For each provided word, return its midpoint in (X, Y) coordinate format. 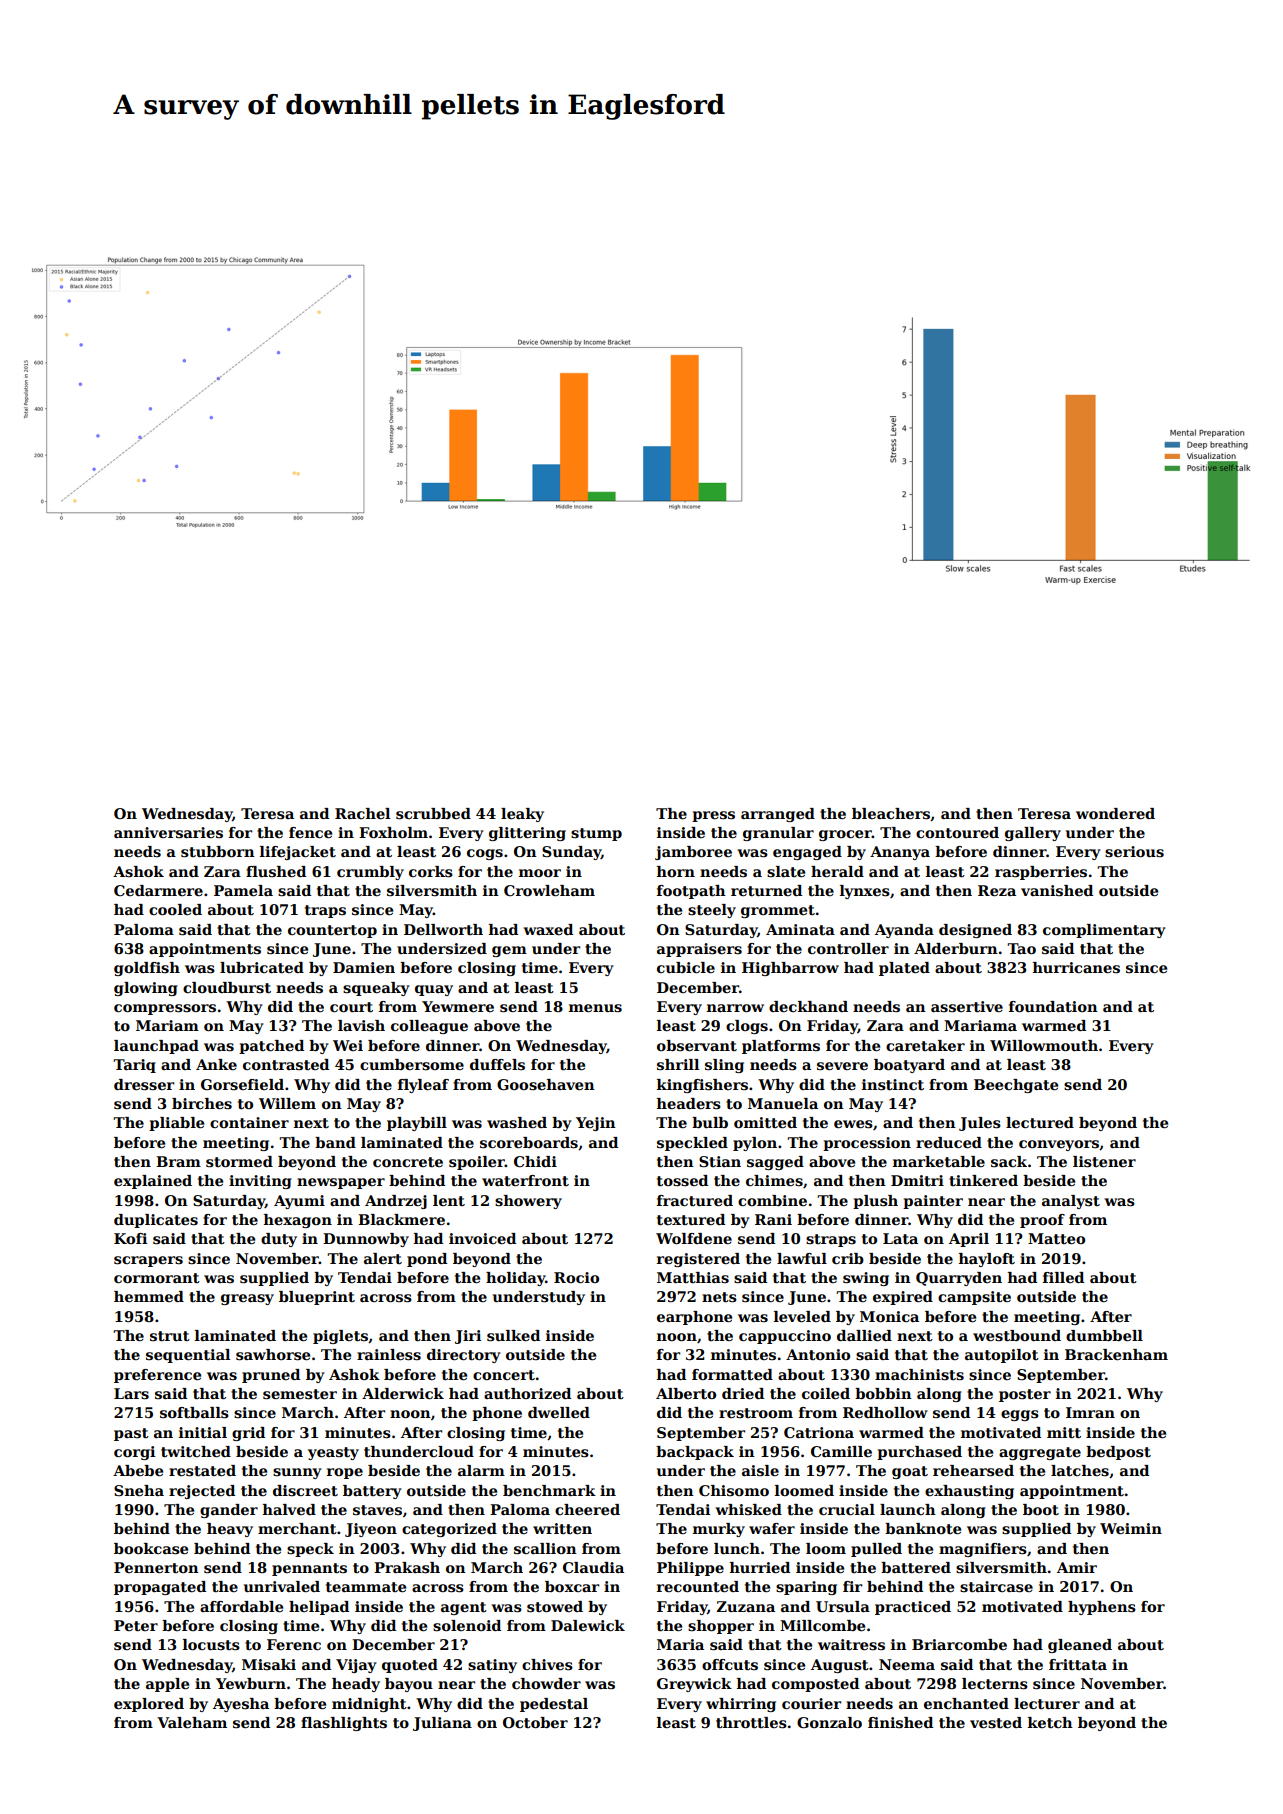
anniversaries (168, 832)
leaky (522, 815)
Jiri (468, 1337)
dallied (864, 1335)
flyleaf (423, 1086)
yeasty (333, 1453)
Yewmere (458, 1006)
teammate (366, 1587)
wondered (1115, 813)
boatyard (909, 1066)
